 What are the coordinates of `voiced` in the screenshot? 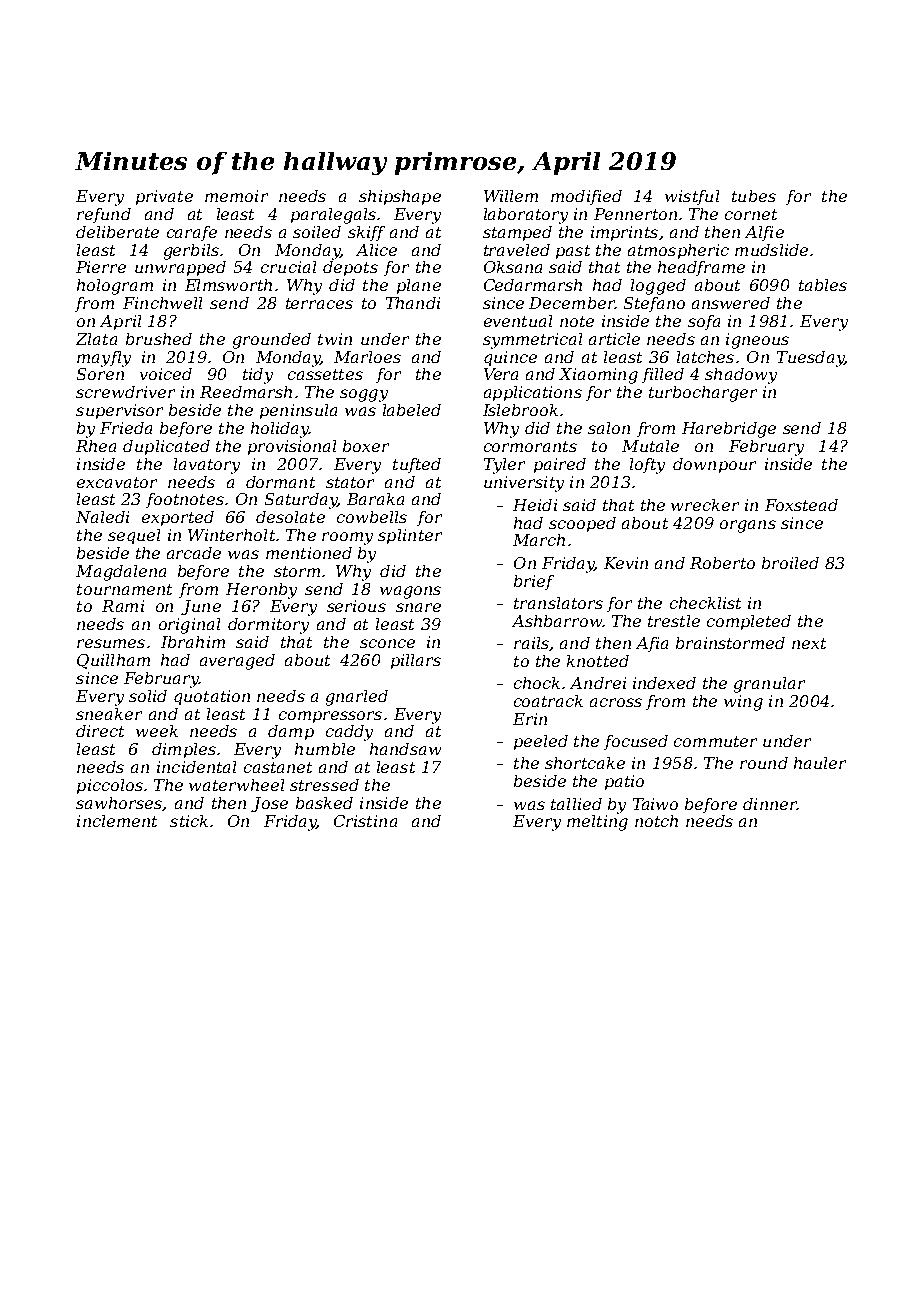 It's located at (166, 374).
